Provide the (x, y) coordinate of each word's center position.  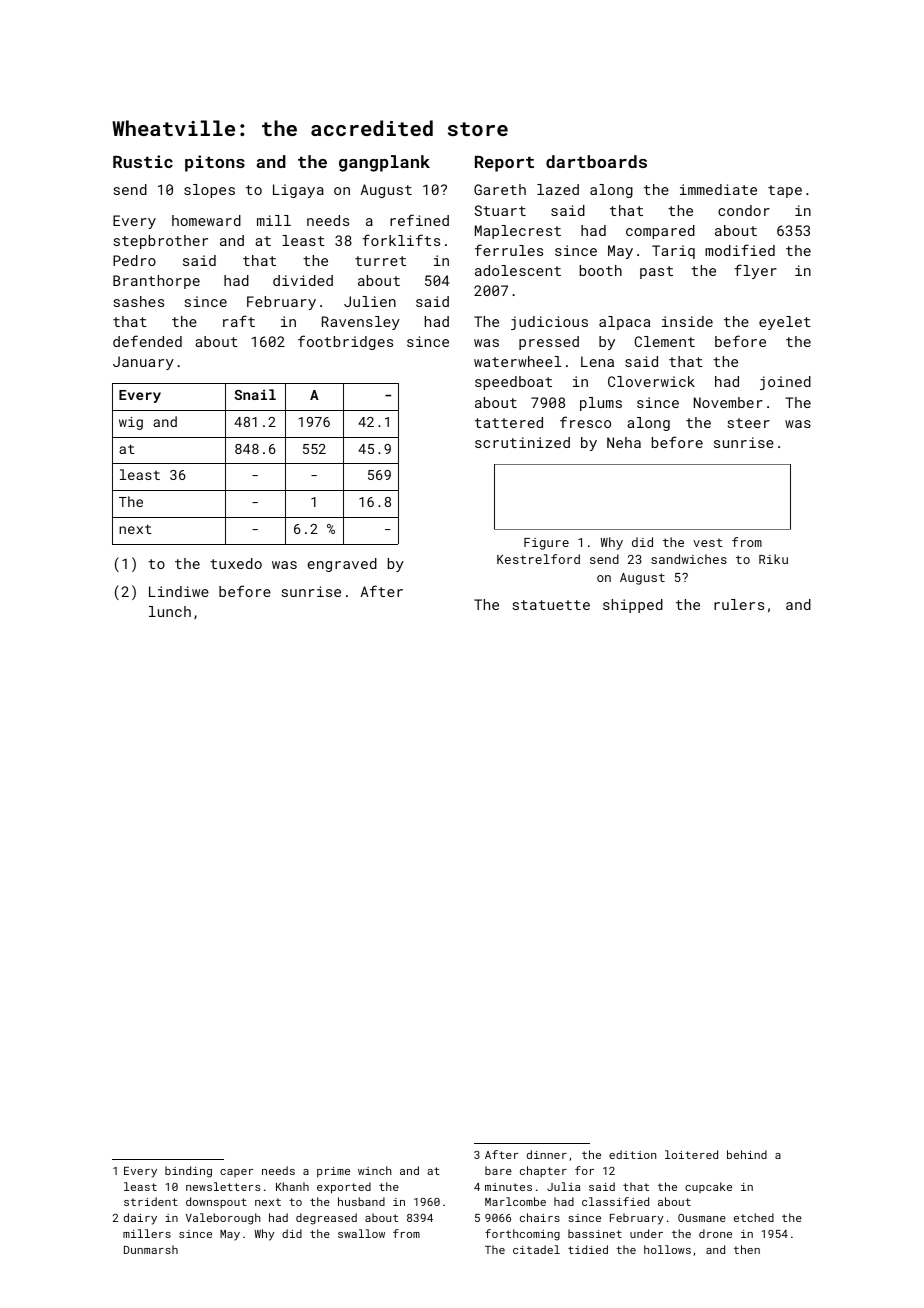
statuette (551, 605)
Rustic (143, 161)
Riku (773, 559)
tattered (509, 422)
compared (660, 232)
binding (188, 1172)
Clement (665, 341)
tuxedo (236, 563)
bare (498, 1170)
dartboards (596, 161)
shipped (633, 606)
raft (239, 321)
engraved (342, 565)
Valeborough (223, 1219)
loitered (691, 1154)
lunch (170, 611)
